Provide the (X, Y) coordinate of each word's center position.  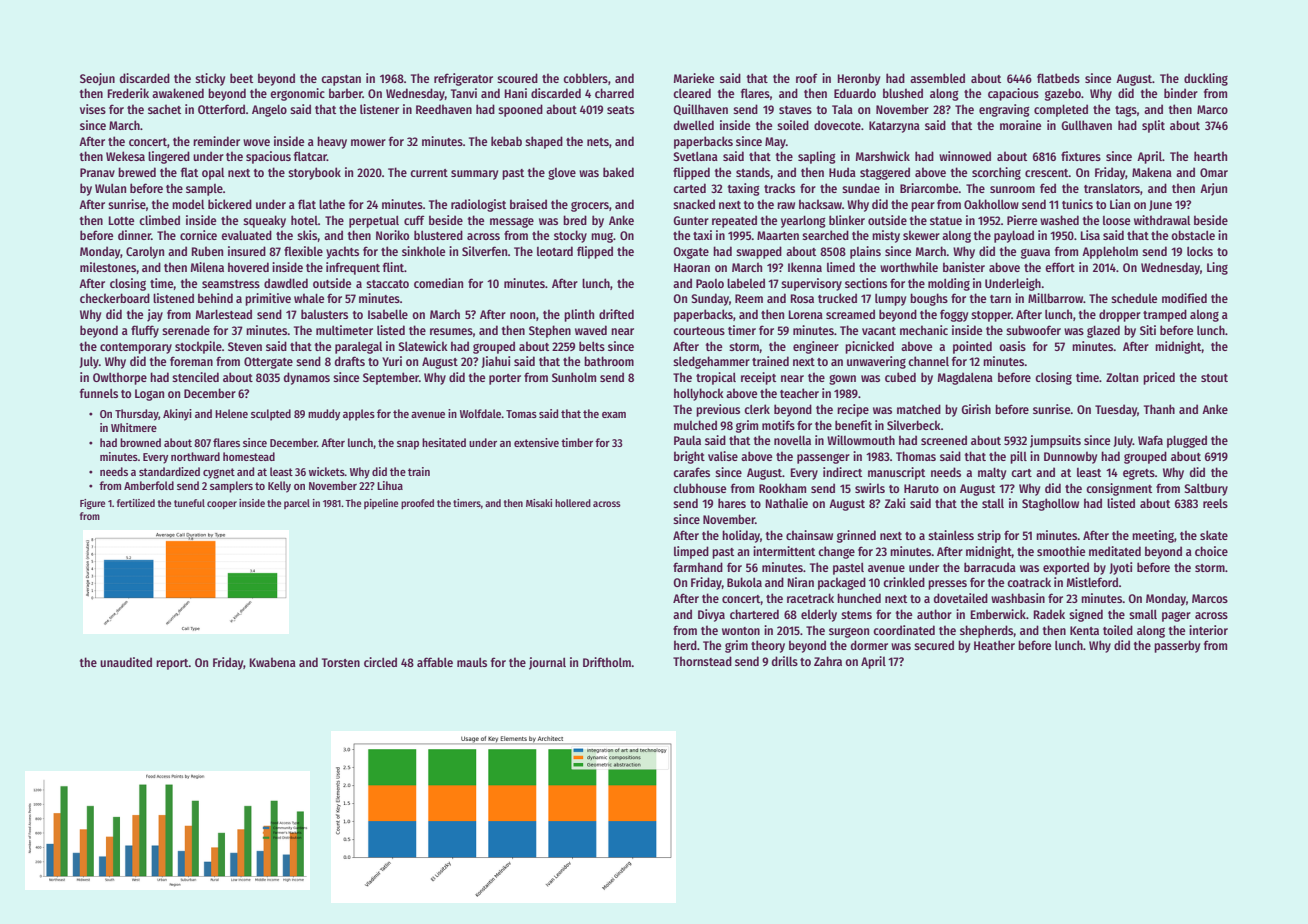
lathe (332, 204)
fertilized (136, 503)
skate (1214, 535)
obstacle (1193, 235)
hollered (573, 503)
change (836, 552)
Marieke (694, 78)
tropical (716, 378)
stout (1214, 378)
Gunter (691, 220)
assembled (937, 78)
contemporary (136, 348)
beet (241, 78)
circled (380, 662)
